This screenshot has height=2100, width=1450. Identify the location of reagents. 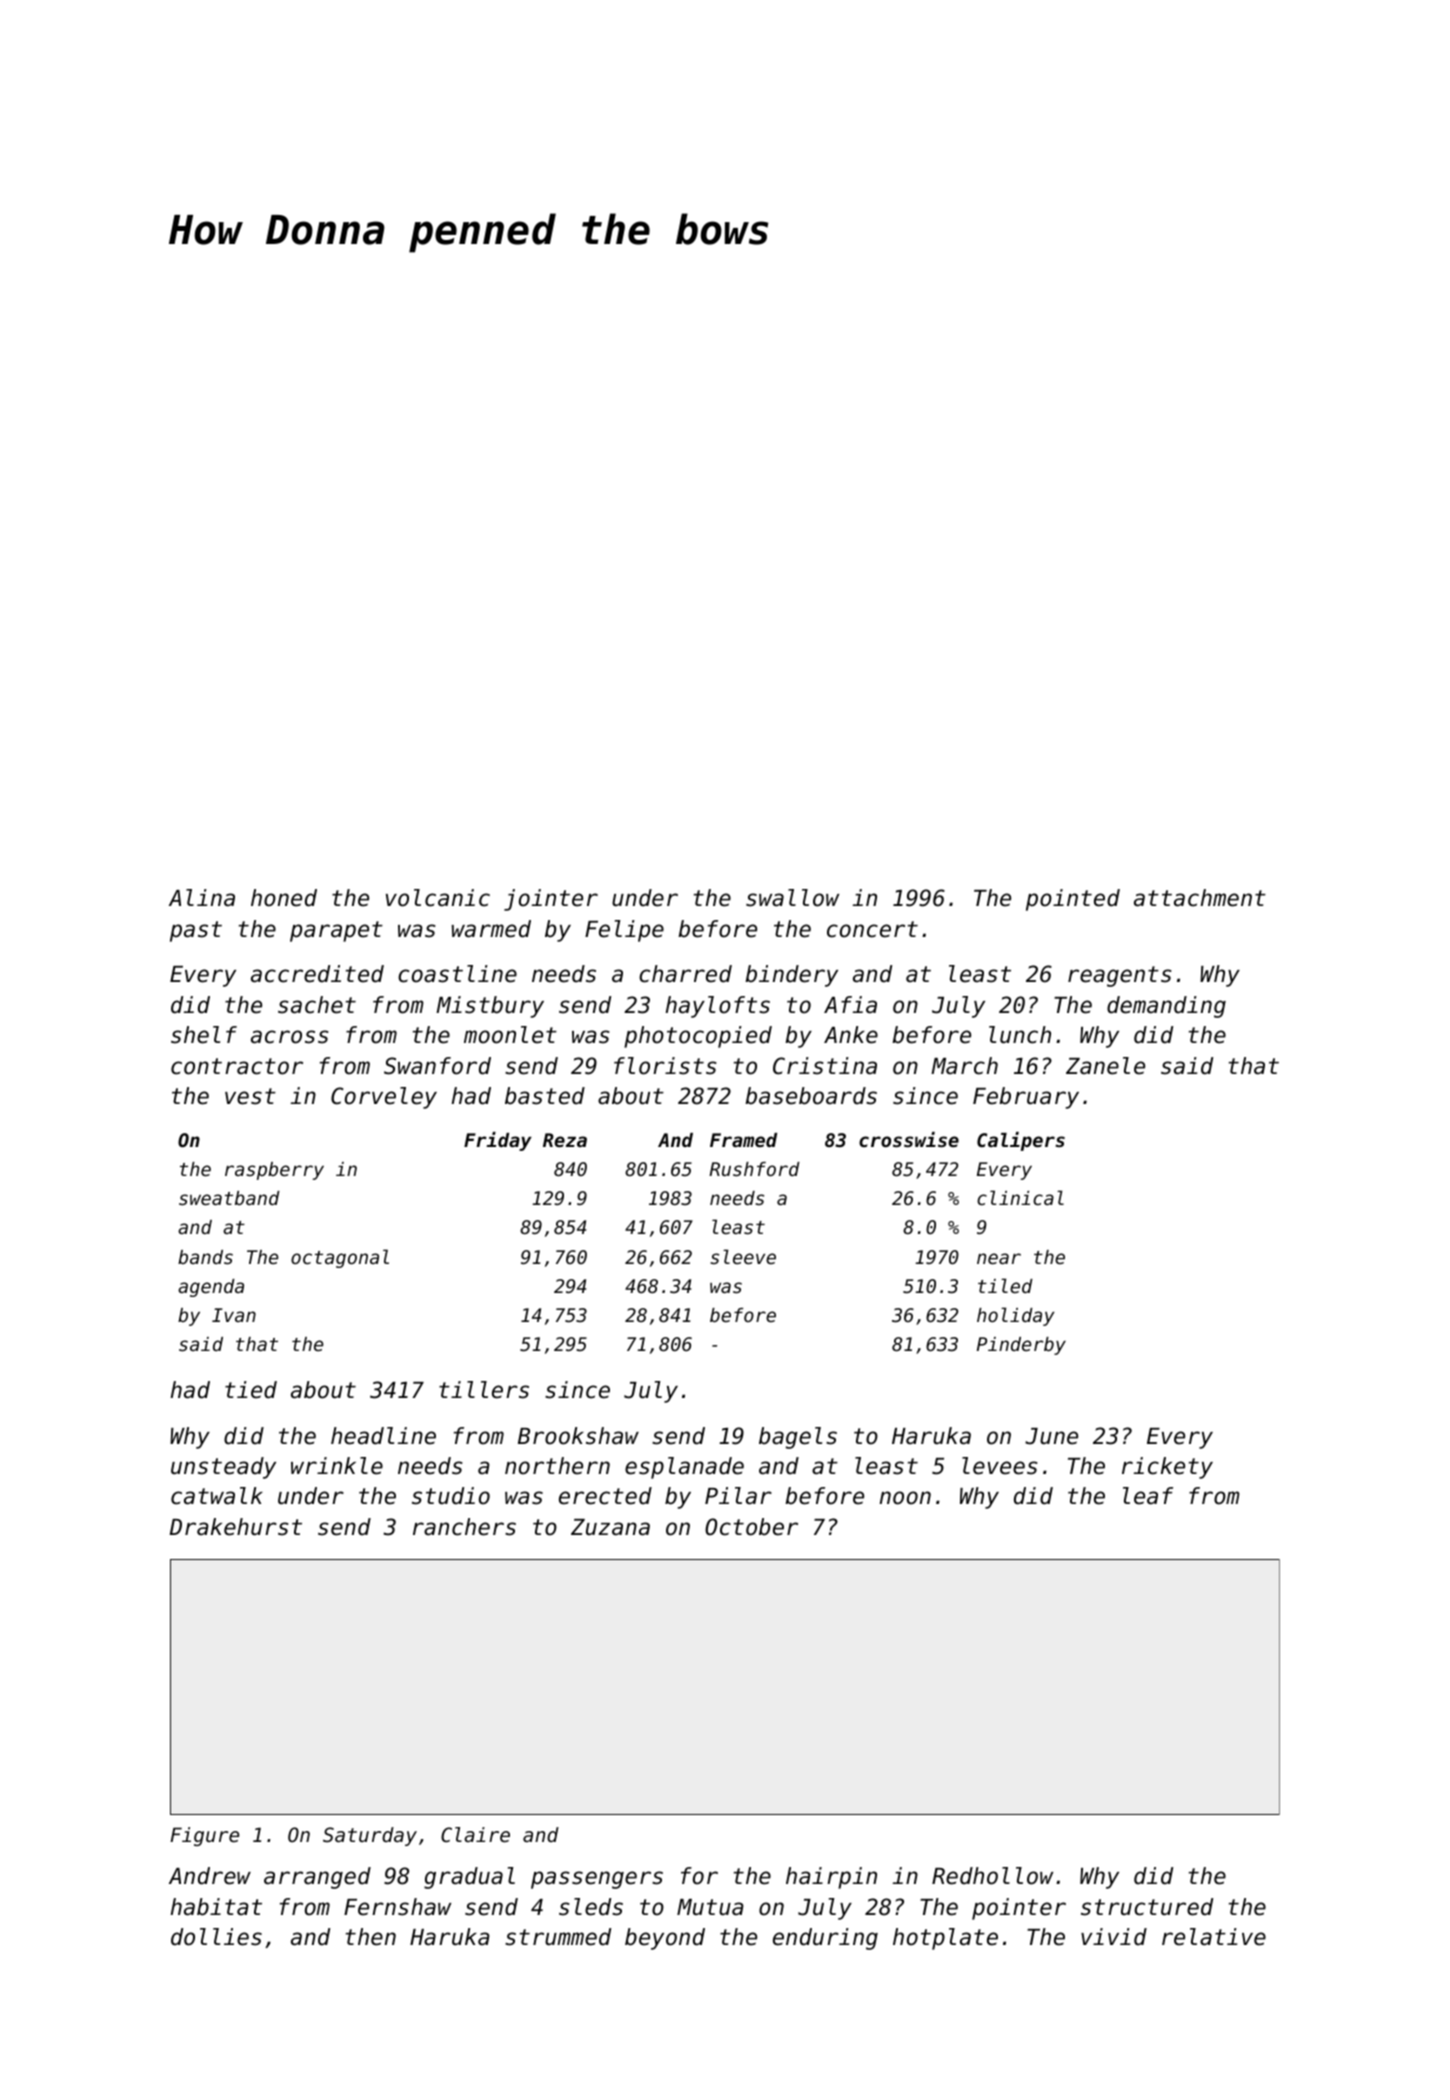
(1120, 976).
